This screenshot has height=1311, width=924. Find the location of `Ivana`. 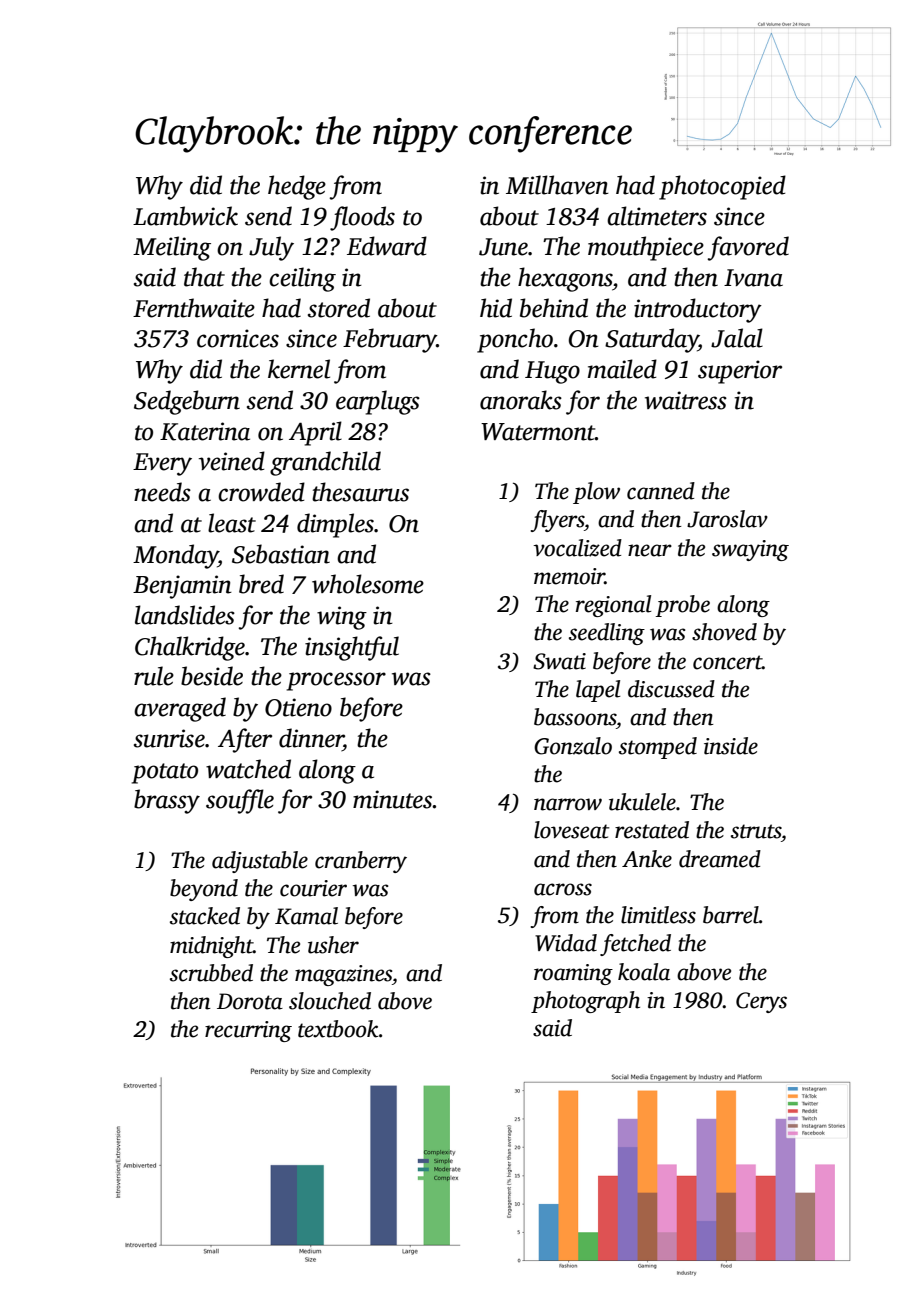

Ivana is located at coordinates (753, 278).
